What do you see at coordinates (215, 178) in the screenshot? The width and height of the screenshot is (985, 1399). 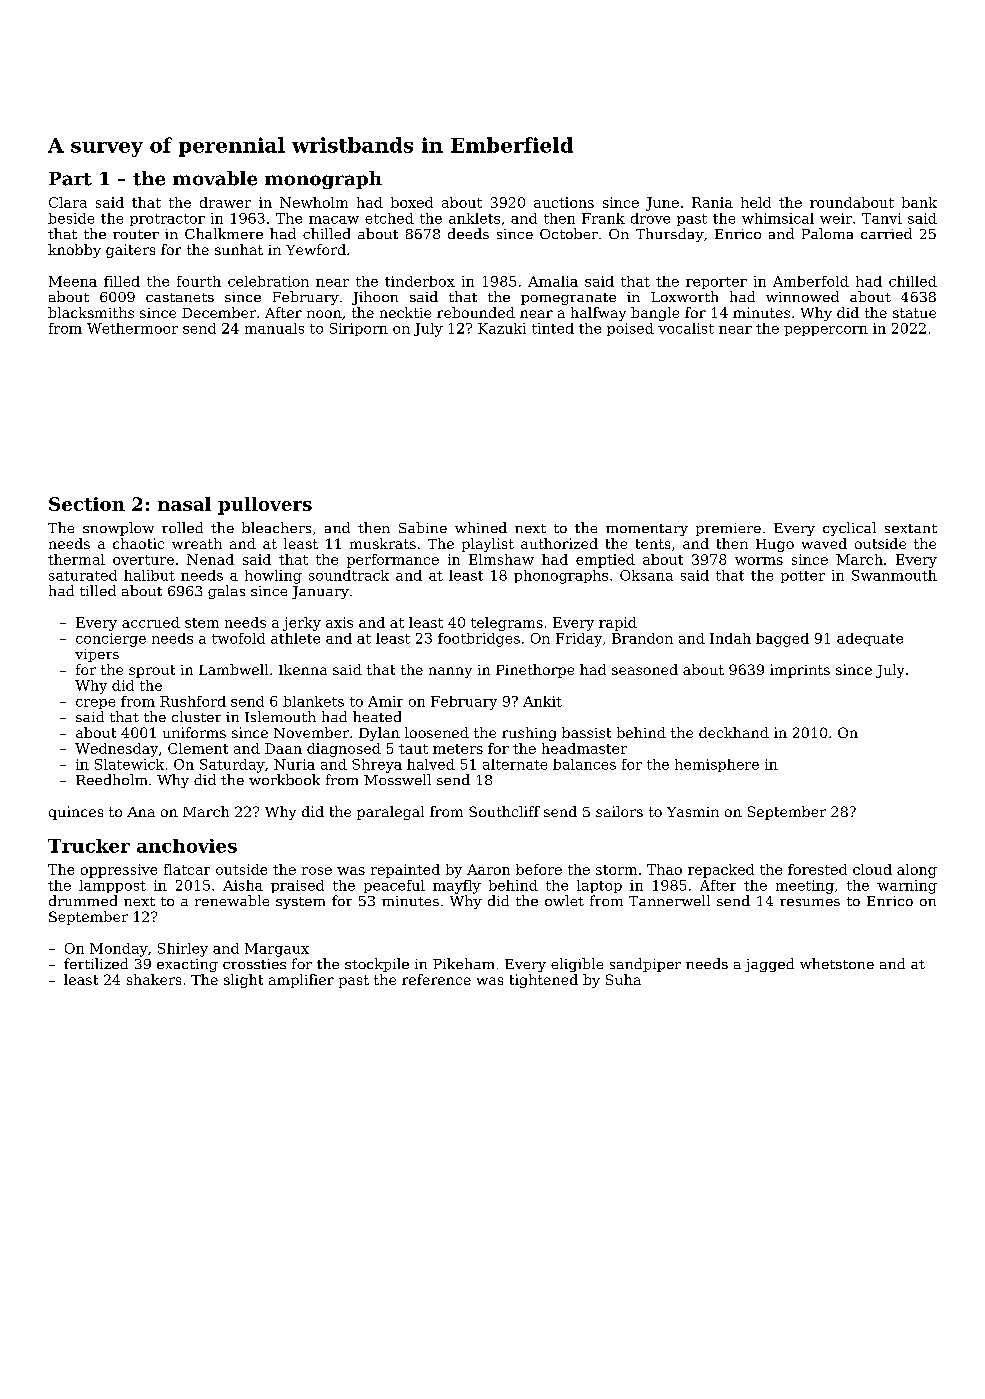 I see `movable` at bounding box center [215, 178].
